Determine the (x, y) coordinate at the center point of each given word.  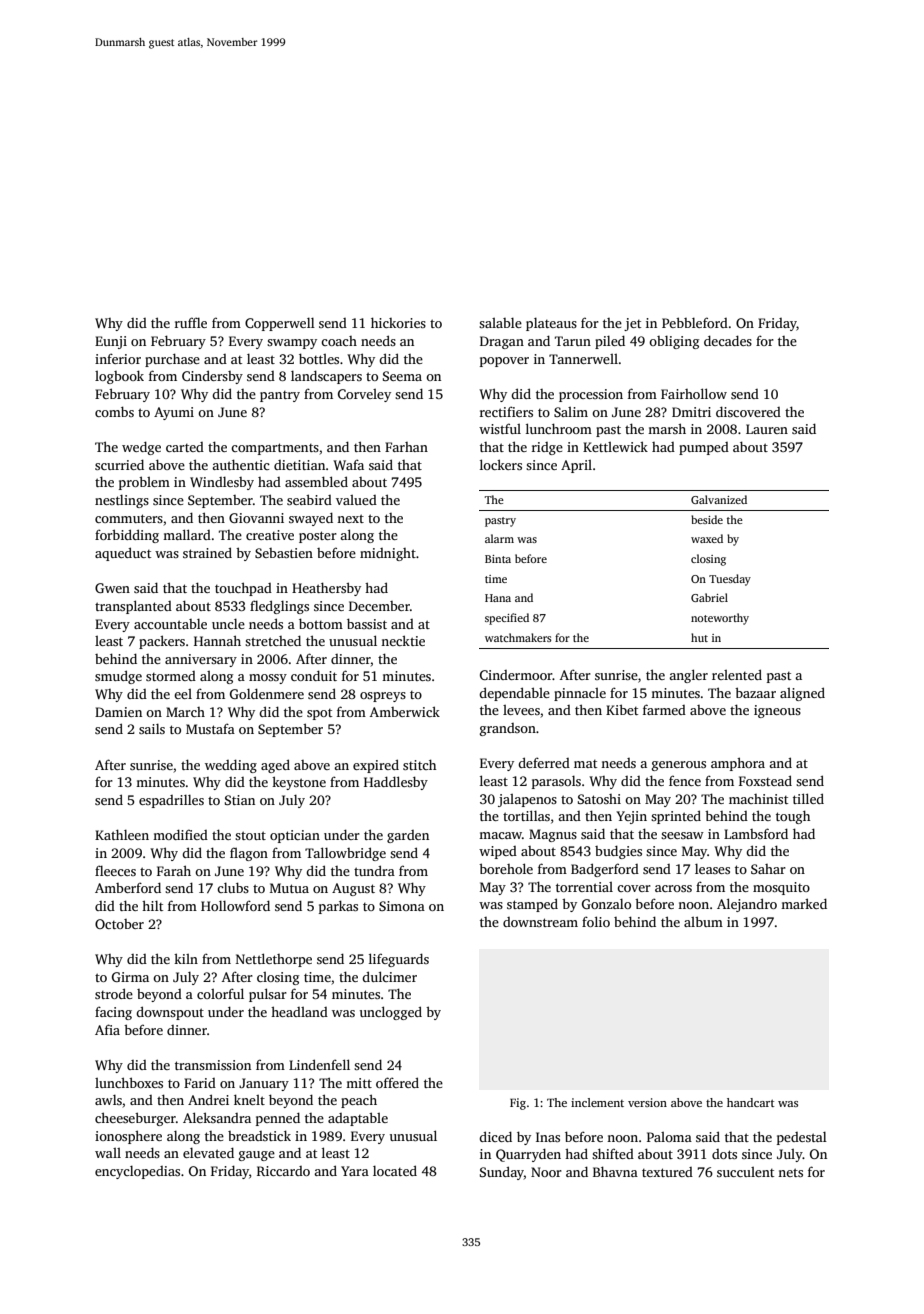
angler (688, 676)
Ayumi (174, 413)
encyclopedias (137, 1172)
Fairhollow (694, 393)
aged (275, 766)
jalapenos (527, 800)
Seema (402, 376)
